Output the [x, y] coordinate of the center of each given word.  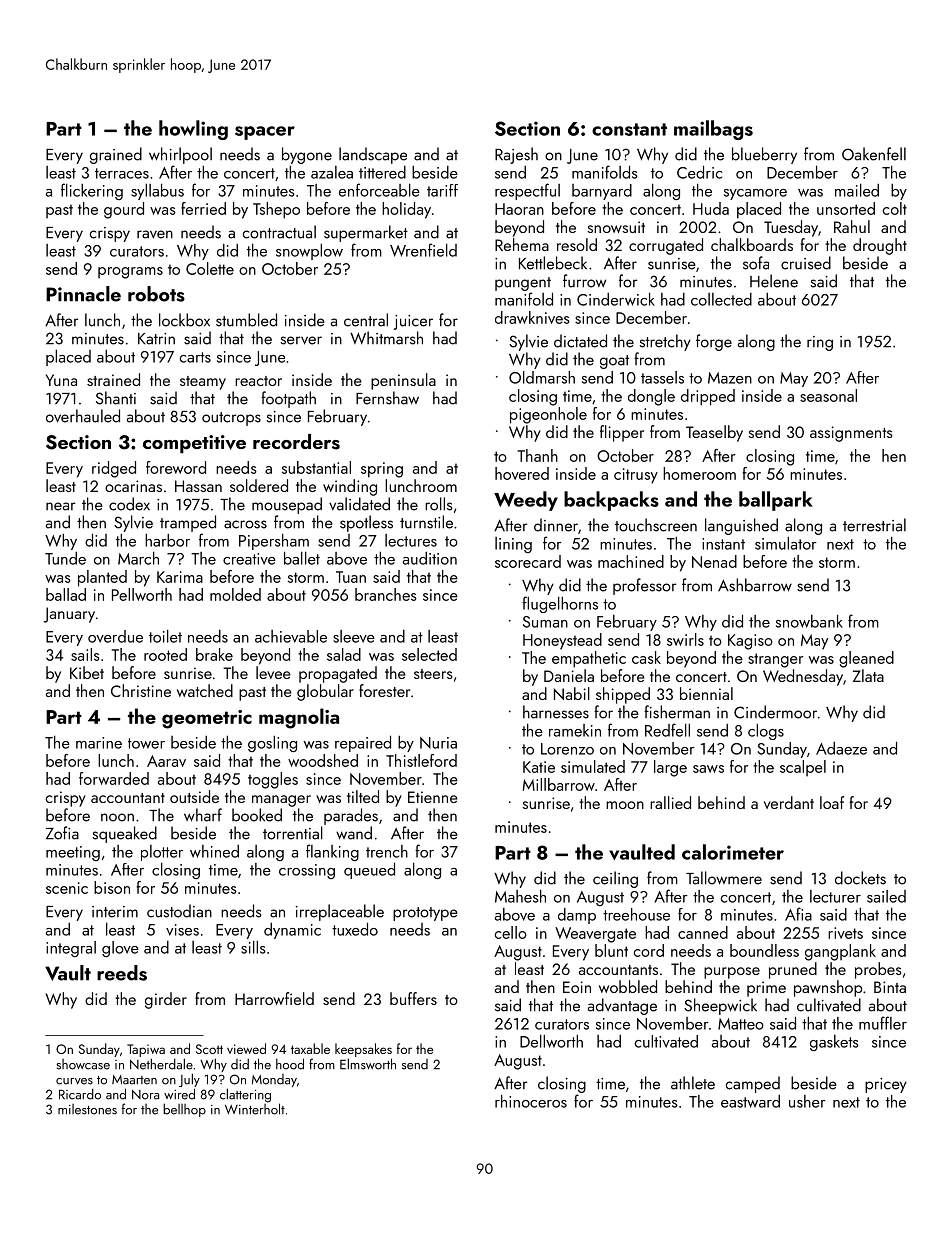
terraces [122, 173]
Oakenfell [874, 154]
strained [113, 379]
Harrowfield [274, 998]
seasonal [828, 395]
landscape [373, 155]
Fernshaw [387, 398]
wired [179, 1094]
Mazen [730, 378]
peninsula [403, 381]
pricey [886, 1085]
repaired [363, 743]
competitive [194, 444]
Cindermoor [775, 712]
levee [273, 672]
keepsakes [363, 1050]
